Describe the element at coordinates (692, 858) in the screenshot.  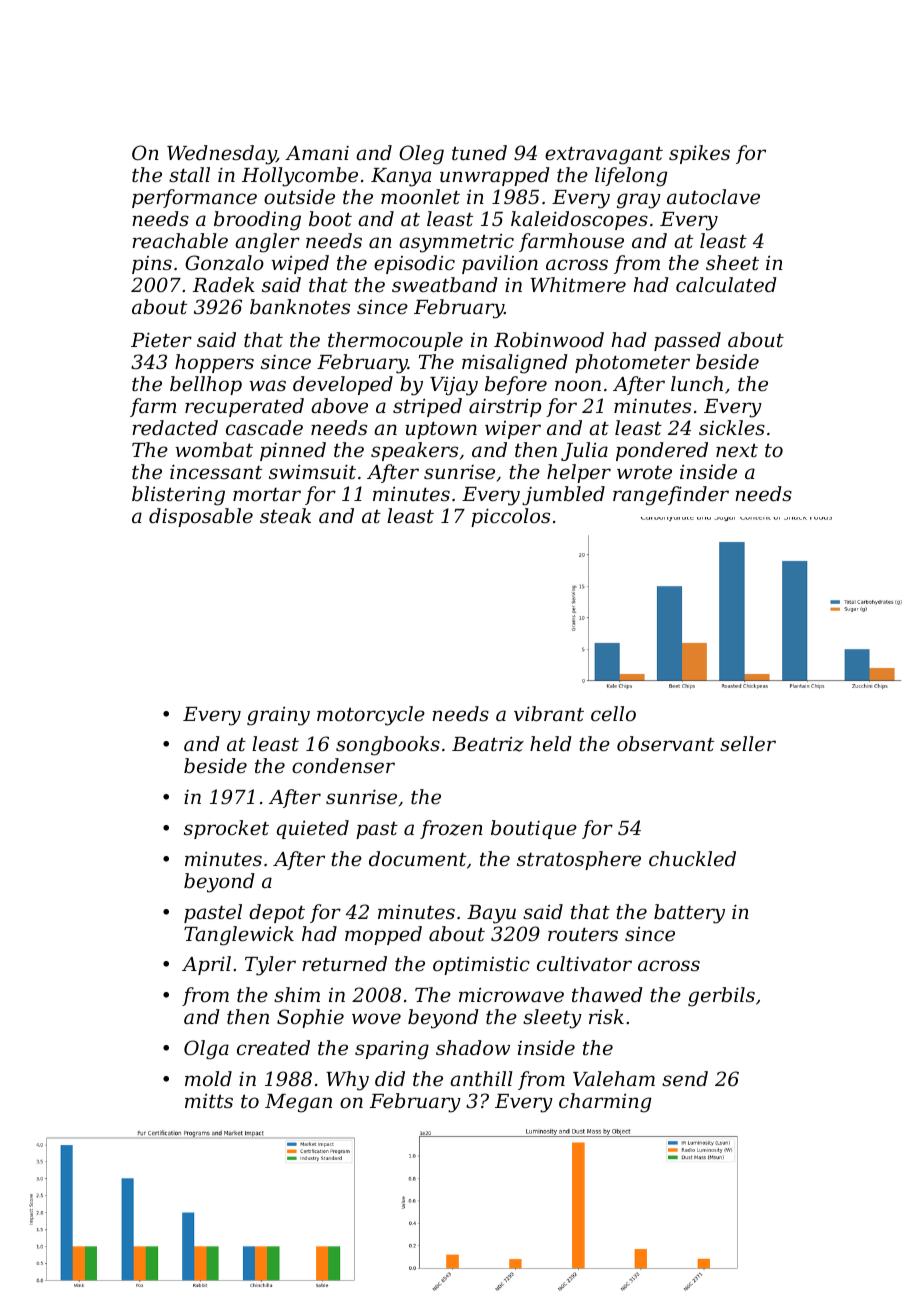
I see `chuckled` at that location.
